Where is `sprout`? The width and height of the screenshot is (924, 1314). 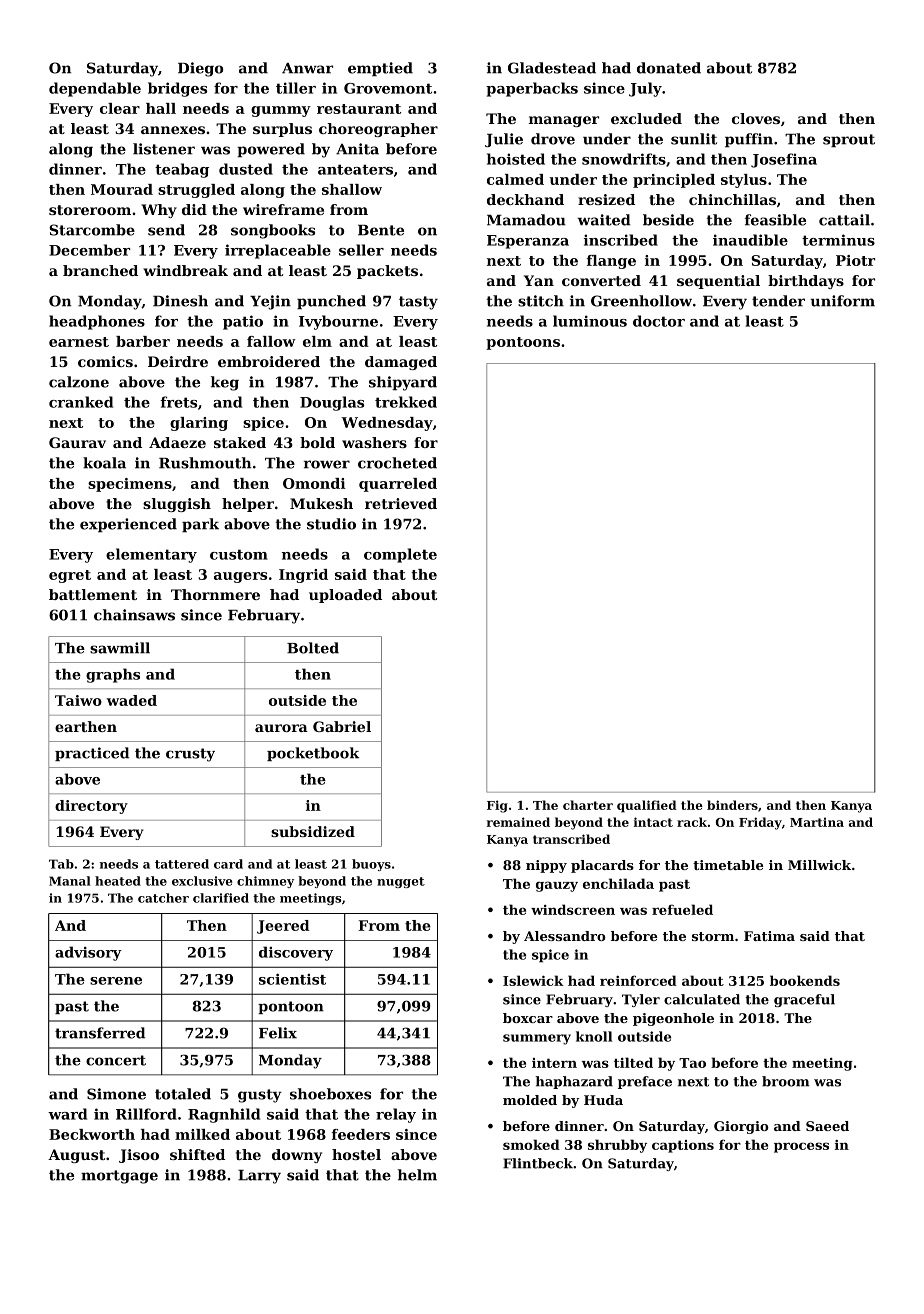 sprout is located at coordinates (849, 140).
